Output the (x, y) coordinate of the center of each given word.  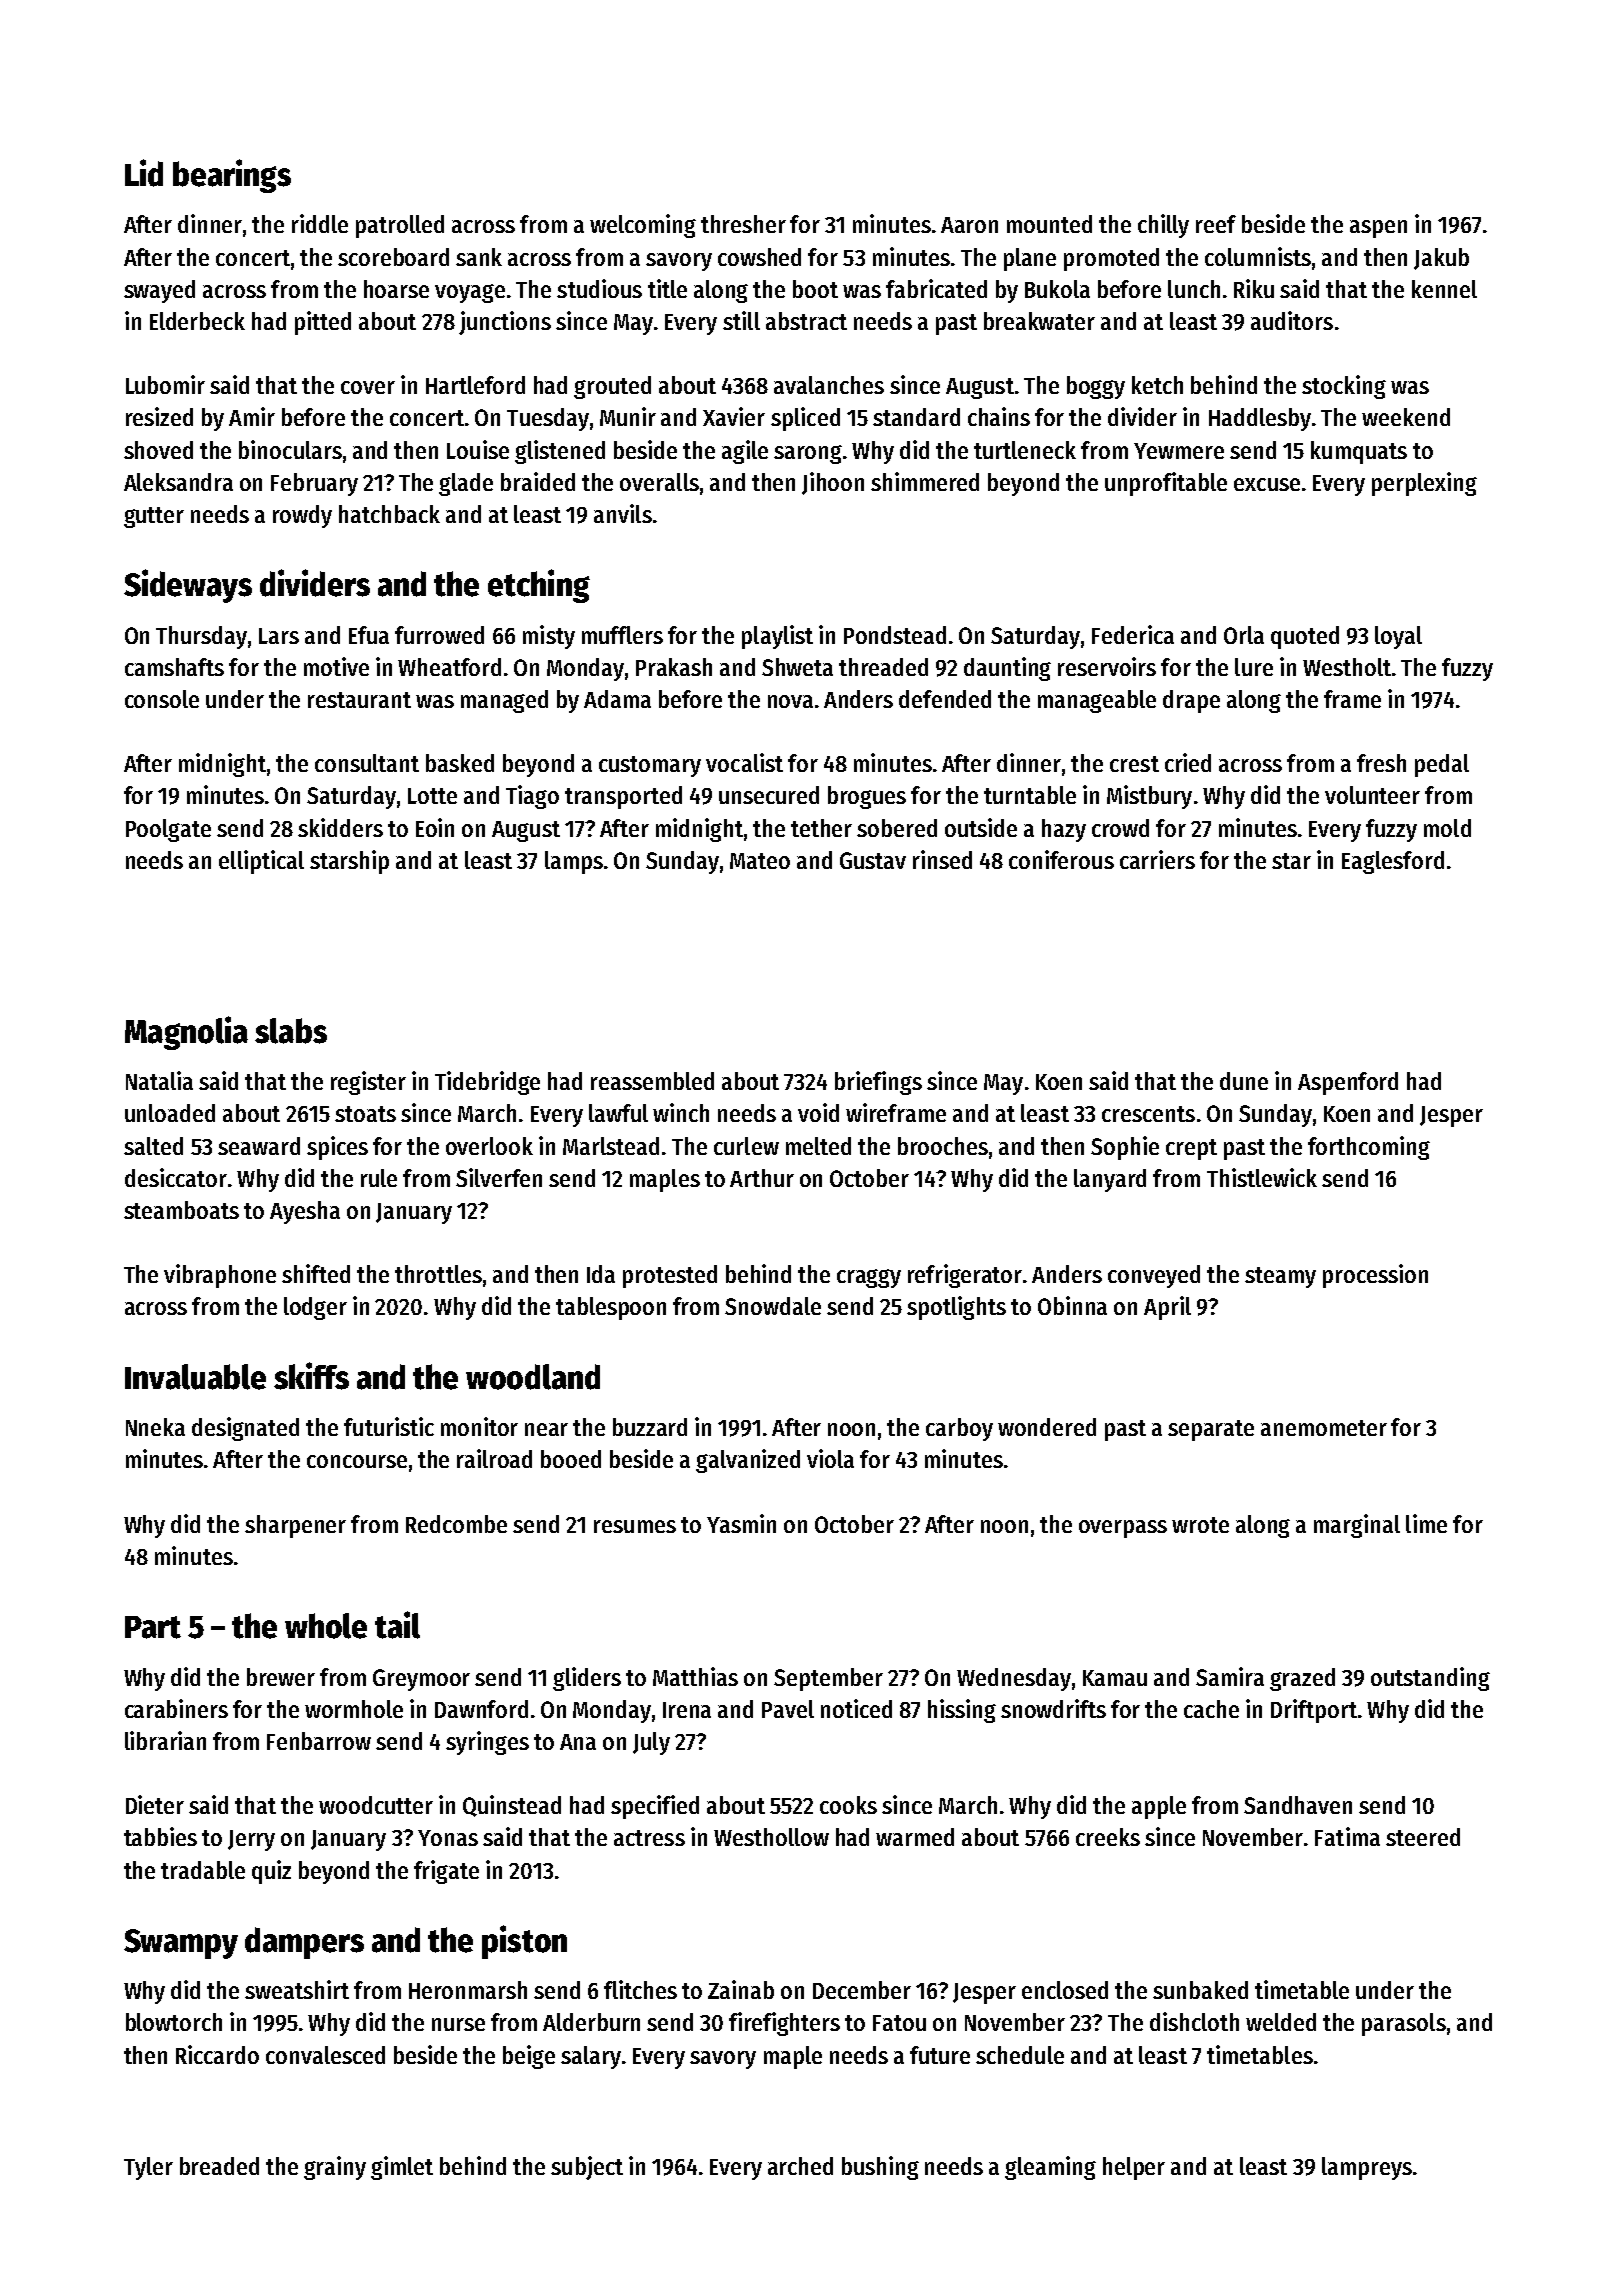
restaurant (359, 700)
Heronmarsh (468, 1990)
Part (153, 1627)
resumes (635, 1526)
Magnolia (186, 1033)
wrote (1200, 1525)
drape (1191, 701)
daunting (1007, 669)
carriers (1157, 859)
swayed (159, 291)
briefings (878, 1083)
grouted (612, 387)
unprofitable (1166, 484)
